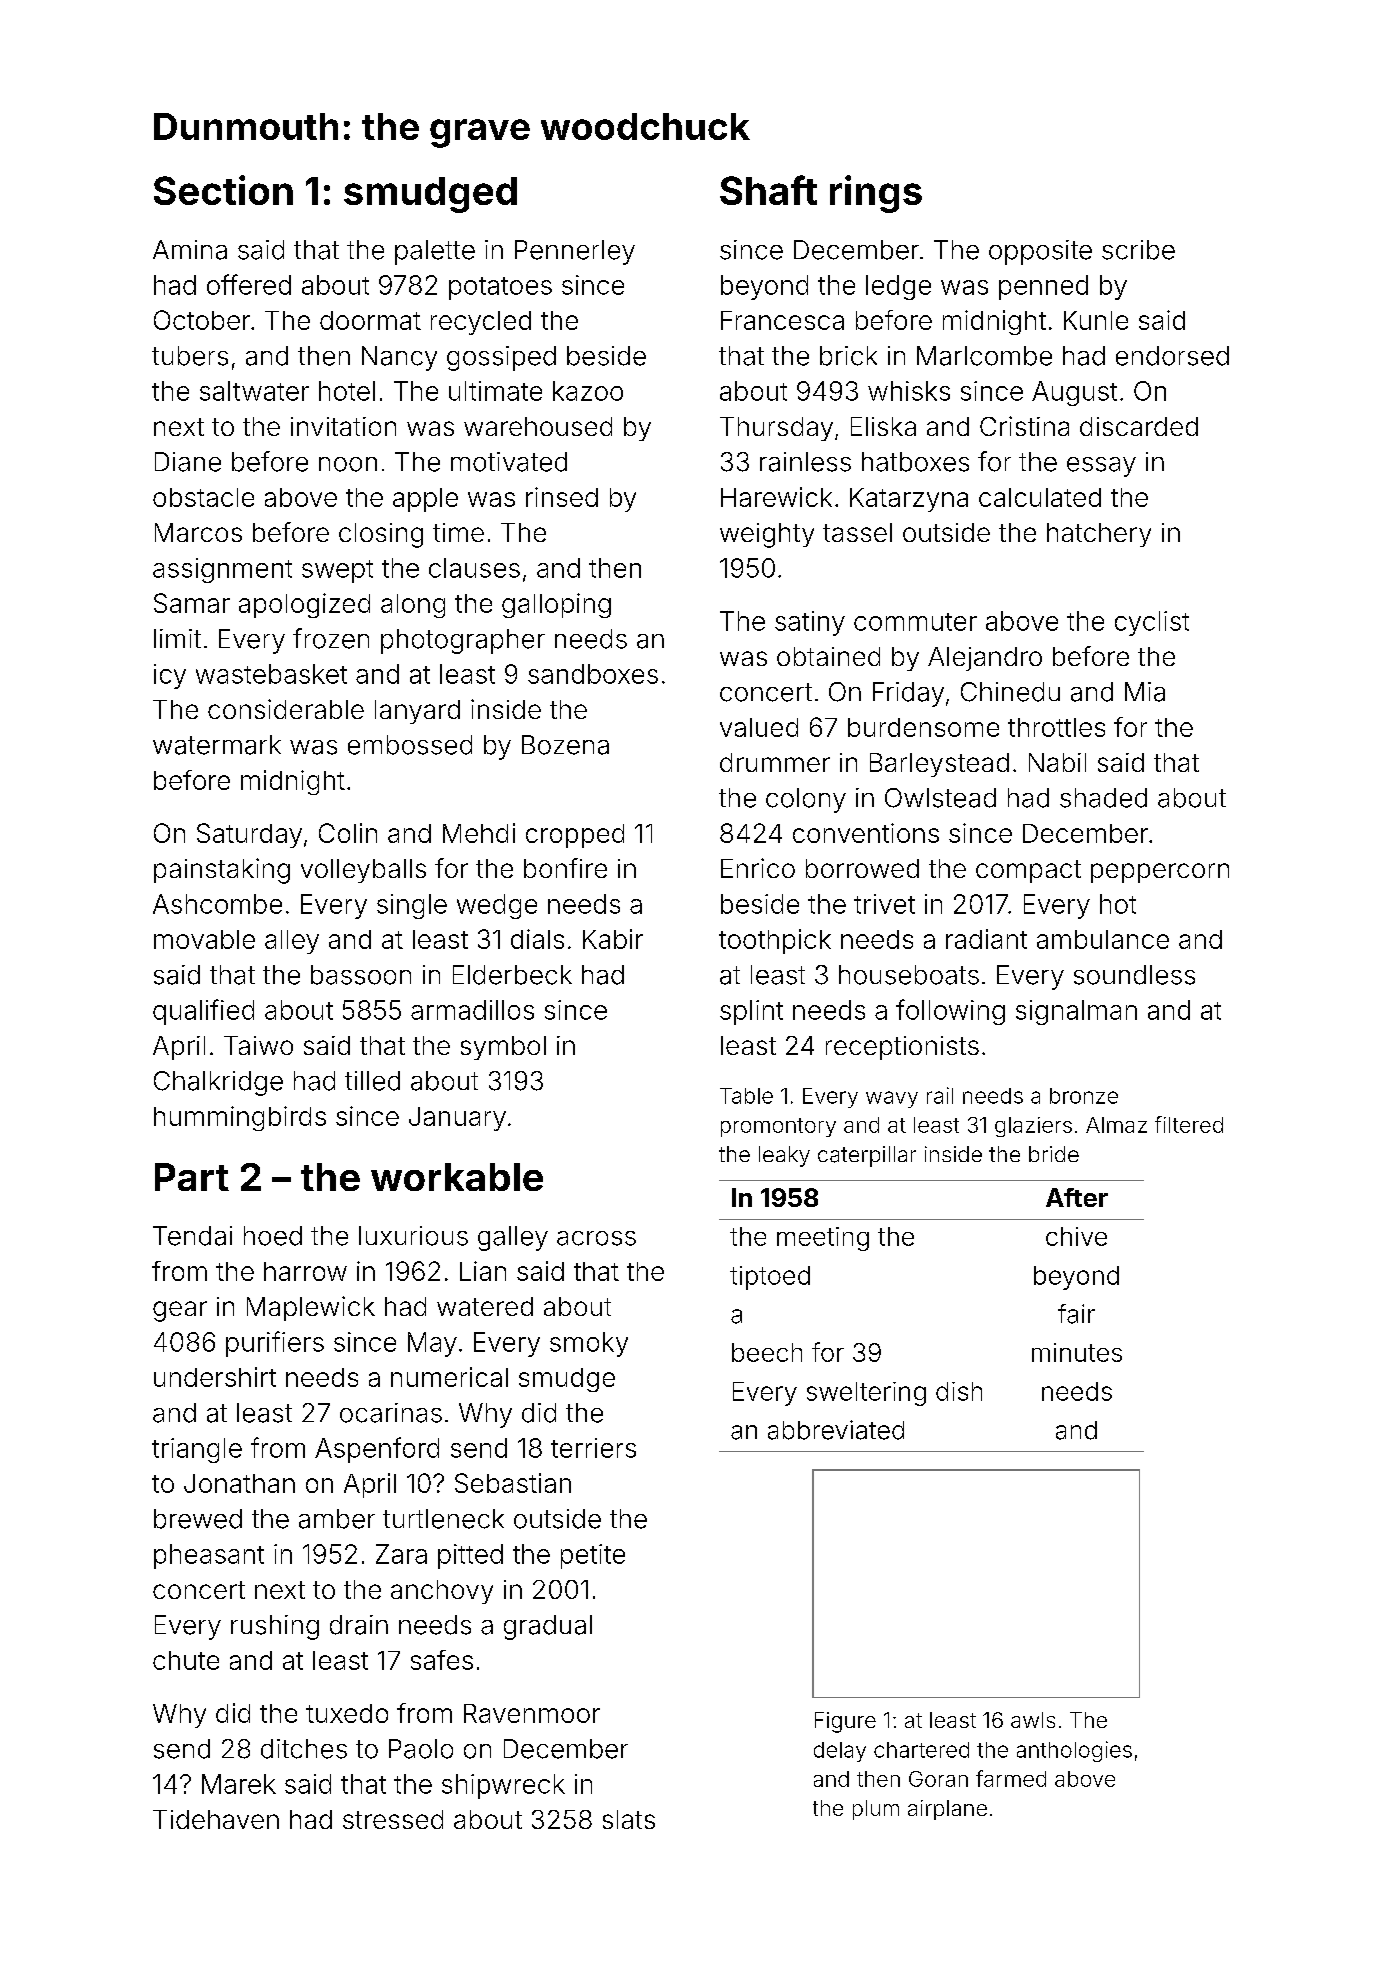  I want to click on Kunle, so click(1096, 320).
